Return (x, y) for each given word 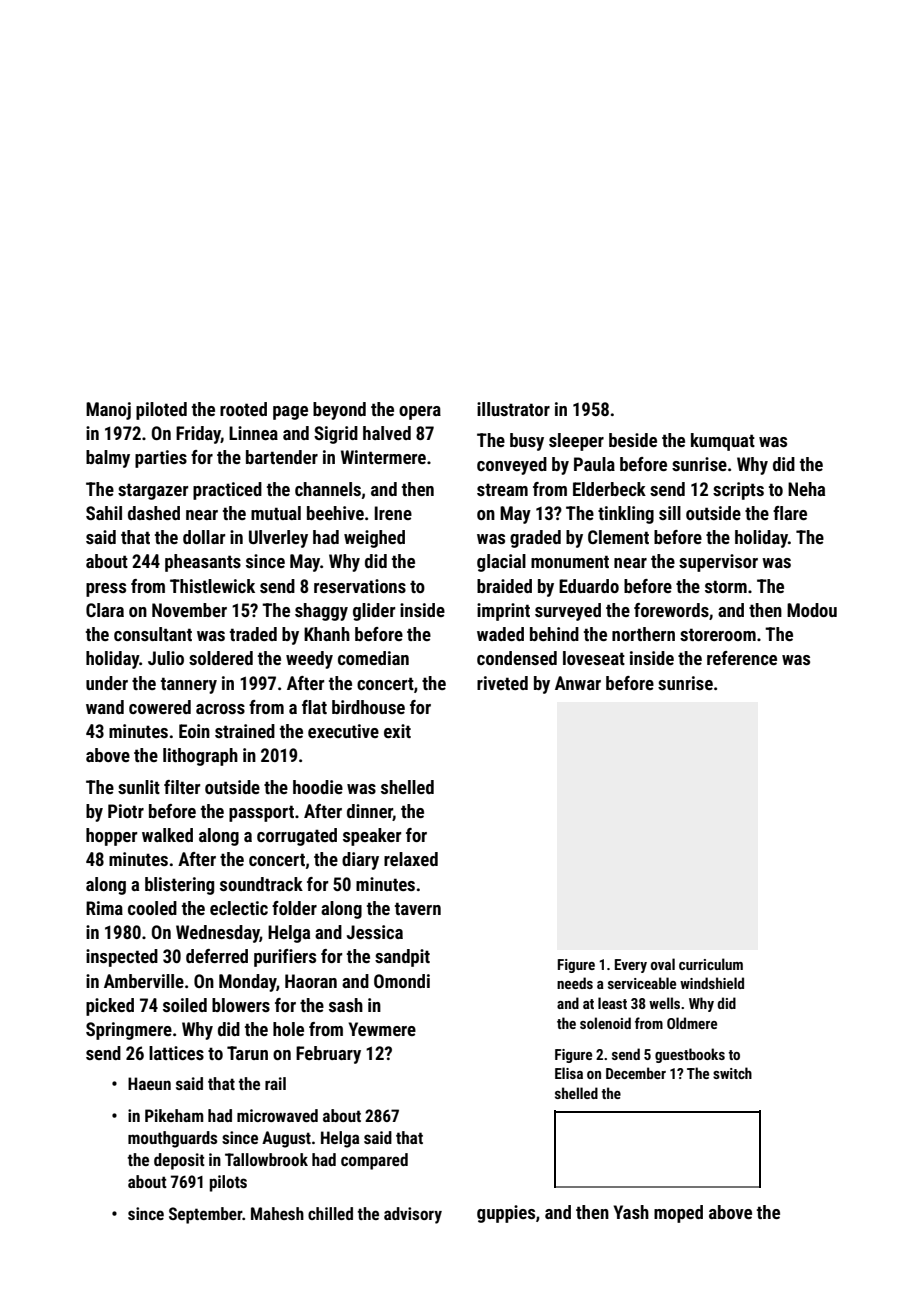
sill (670, 513)
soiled (185, 1005)
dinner (370, 812)
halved (387, 433)
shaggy (321, 612)
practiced (227, 491)
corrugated (297, 837)
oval (663, 964)
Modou (812, 610)
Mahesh (277, 1213)
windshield (712, 983)
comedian (373, 658)
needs (575, 983)
